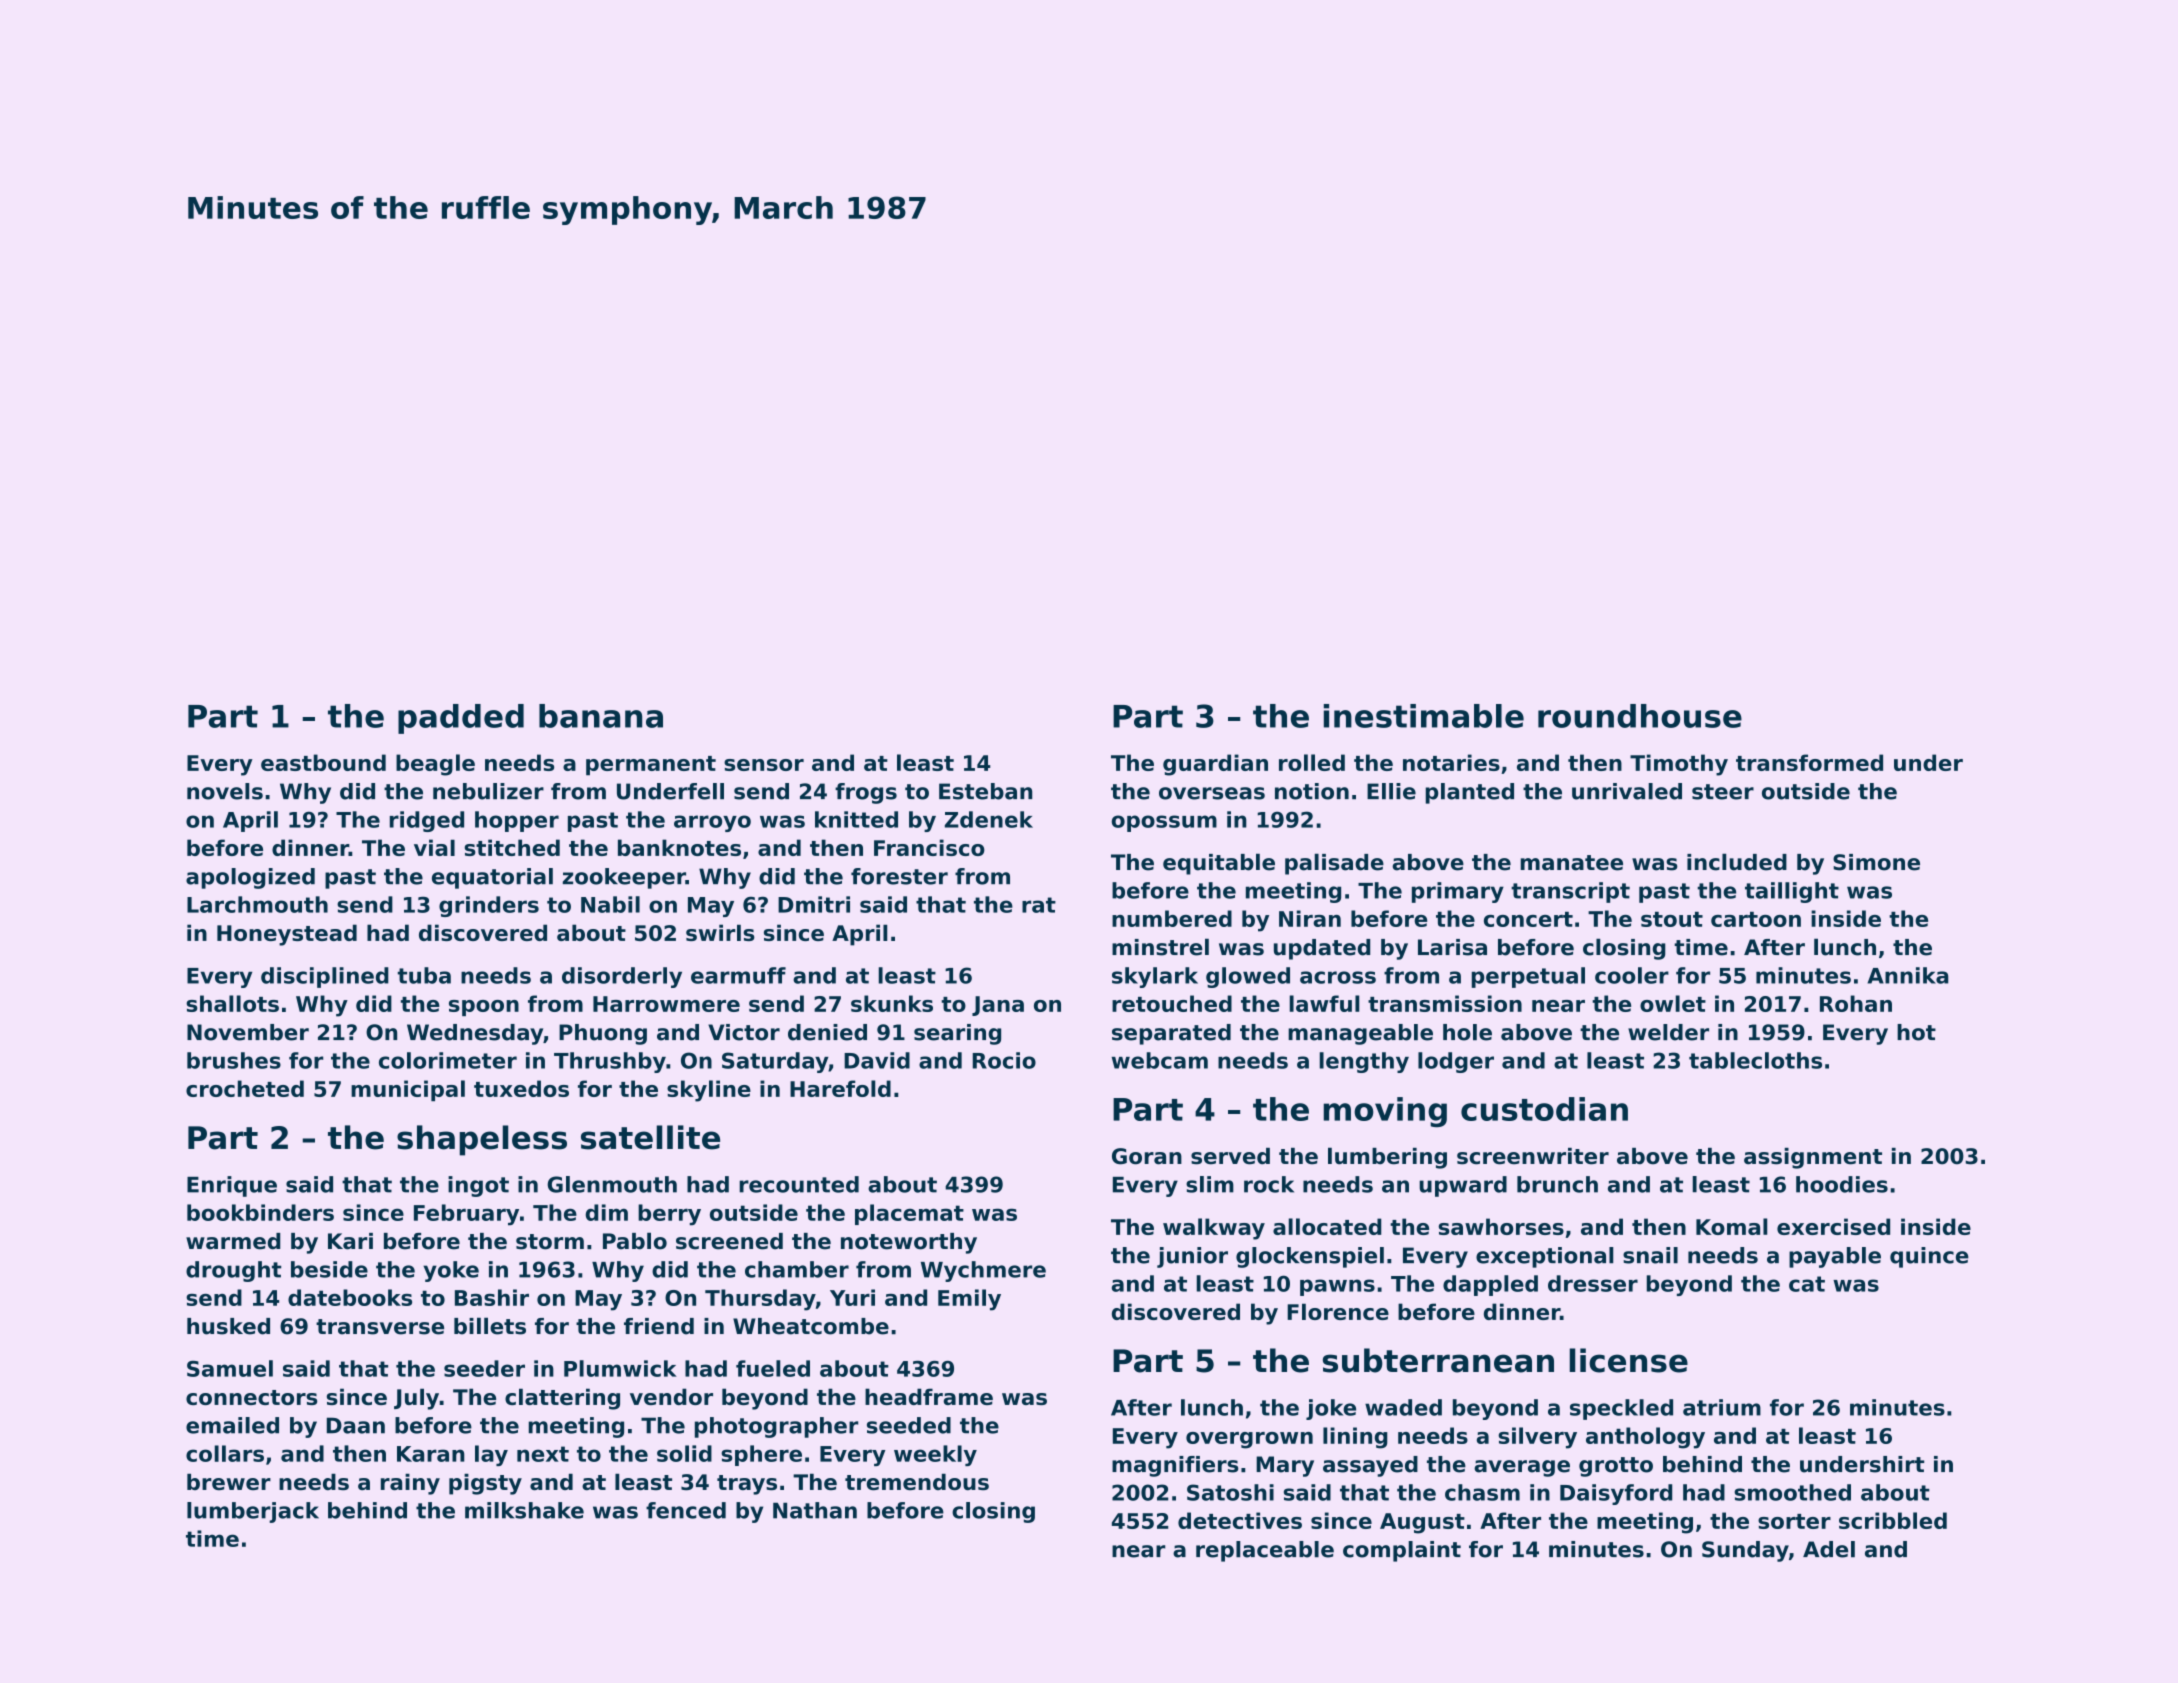 The width and height of the screenshot is (2178, 1683). What do you see at coordinates (461, 719) in the screenshot?
I see `padded` at bounding box center [461, 719].
